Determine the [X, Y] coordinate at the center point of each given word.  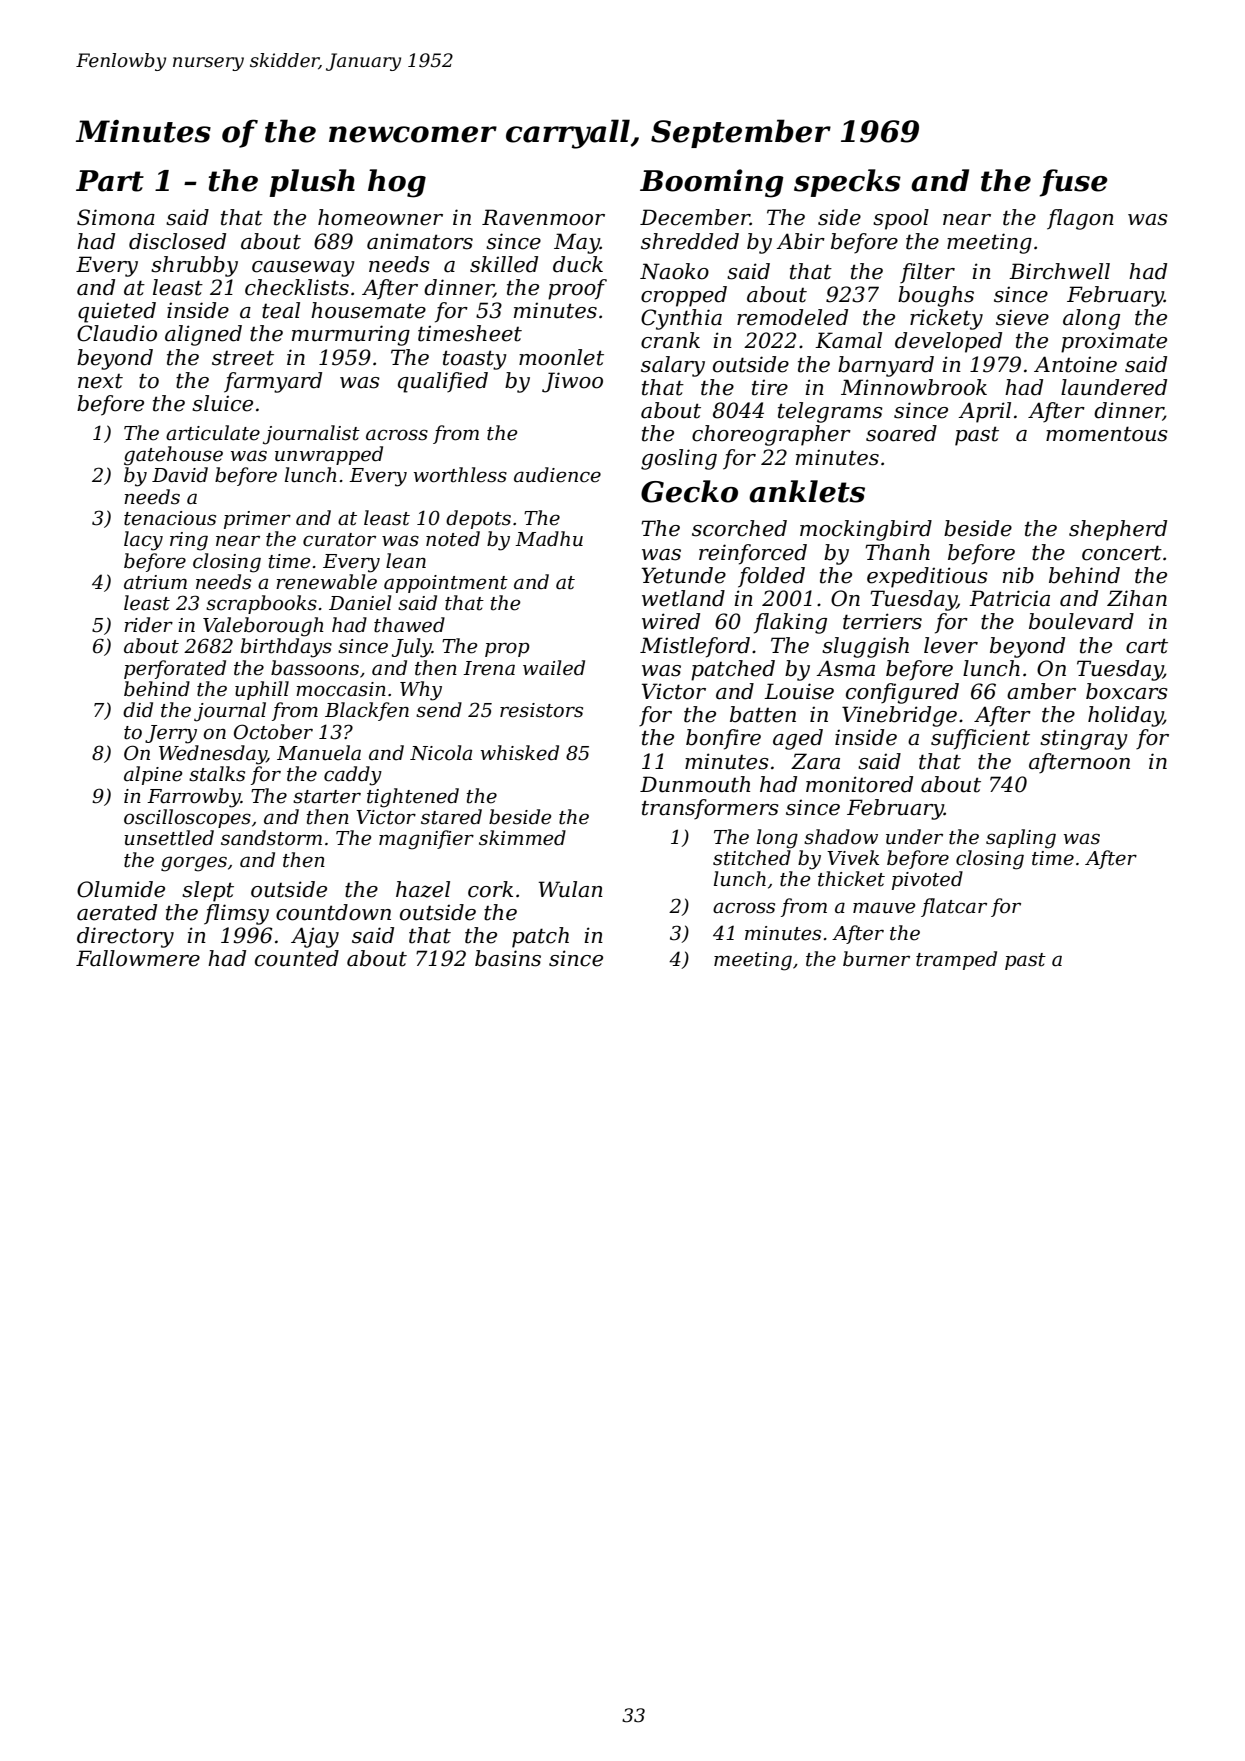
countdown [333, 912]
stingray [1084, 739]
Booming [712, 183]
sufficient [980, 739]
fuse [1074, 183]
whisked [520, 753]
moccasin [341, 689]
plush [312, 183]
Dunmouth [695, 784]
